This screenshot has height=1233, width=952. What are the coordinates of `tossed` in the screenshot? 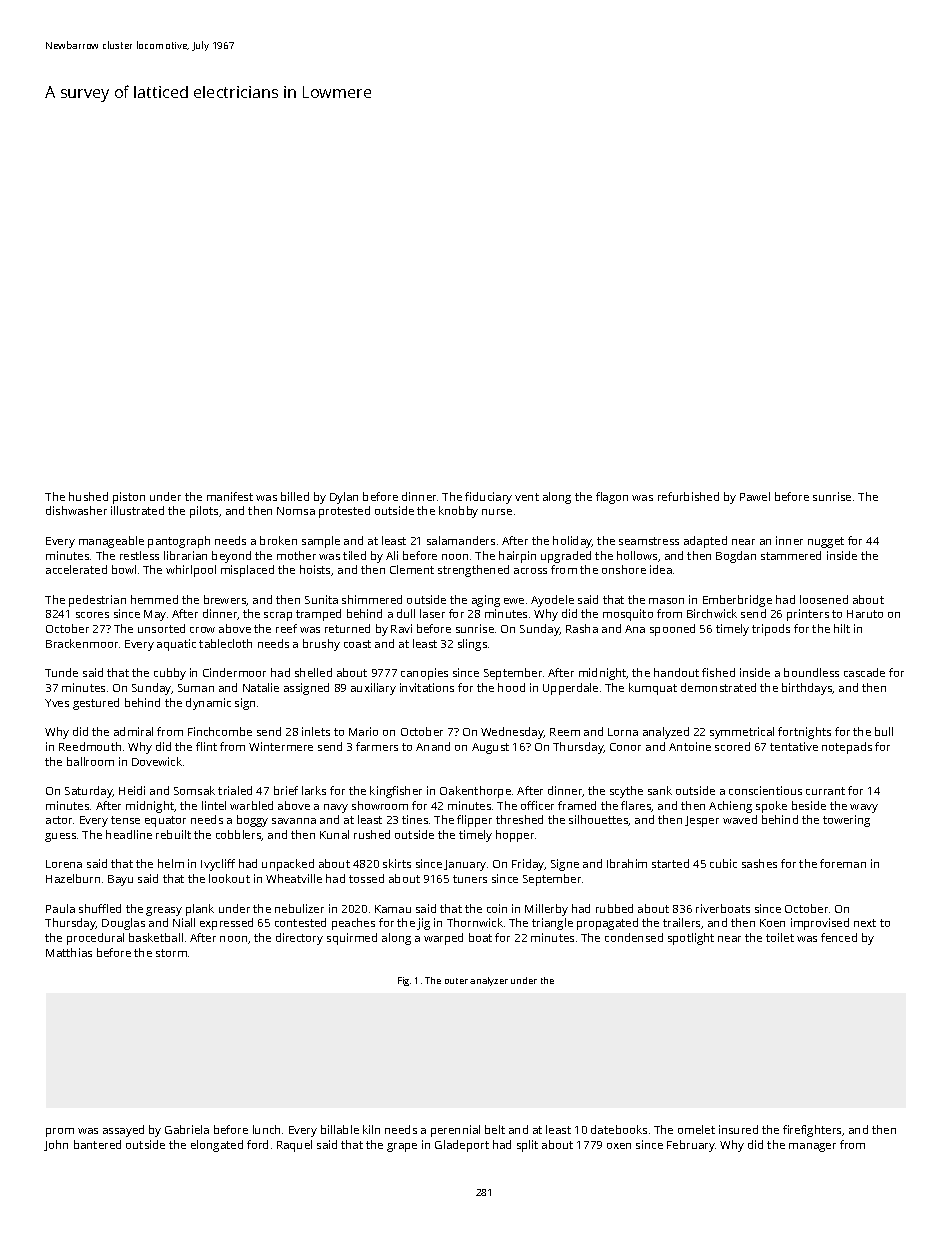 It's located at (366, 878).
